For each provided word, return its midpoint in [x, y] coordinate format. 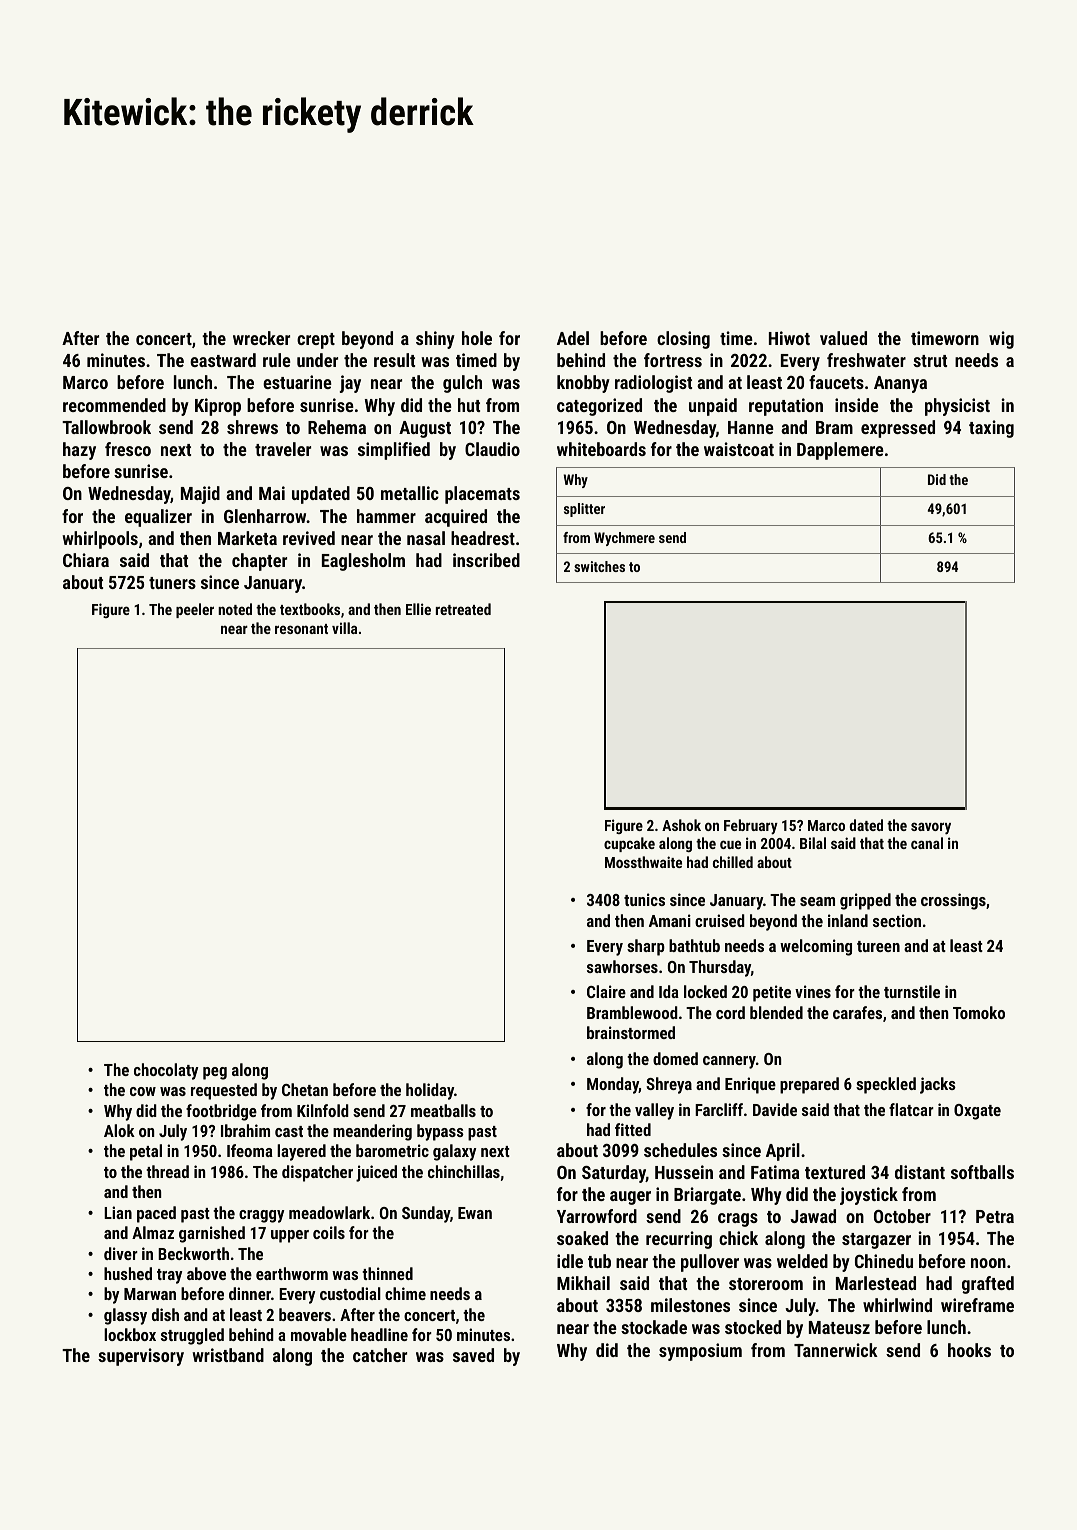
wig [1001, 340]
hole [477, 338]
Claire [606, 991]
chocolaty [166, 1071]
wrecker [261, 338]
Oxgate [977, 1112]
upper [290, 1236]
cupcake [629, 844]
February [751, 827]
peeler [195, 610]
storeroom [766, 1284]
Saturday [614, 1174]
